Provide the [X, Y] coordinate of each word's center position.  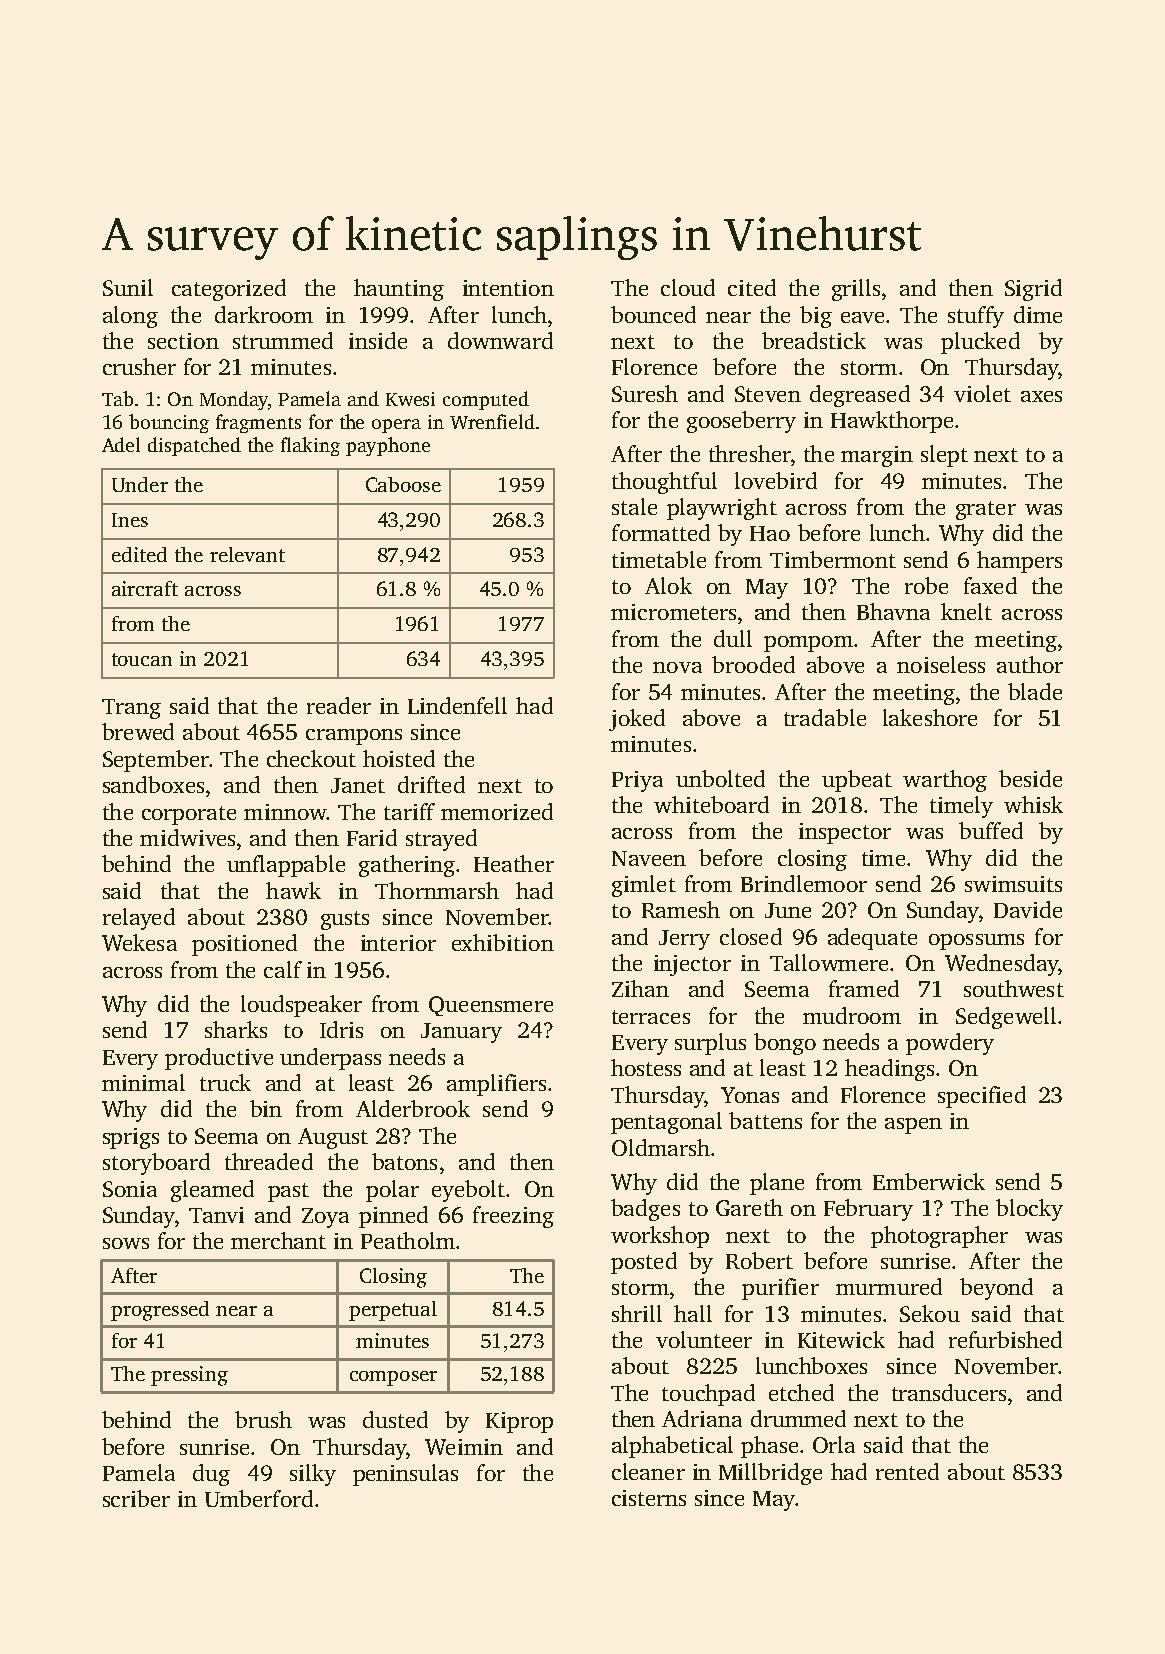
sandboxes [153, 784]
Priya [637, 781]
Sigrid [1033, 290]
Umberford [259, 1498]
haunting [399, 290]
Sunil [128, 287]
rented [907, 1471]
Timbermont [833, 559]
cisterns [649, 1498]
